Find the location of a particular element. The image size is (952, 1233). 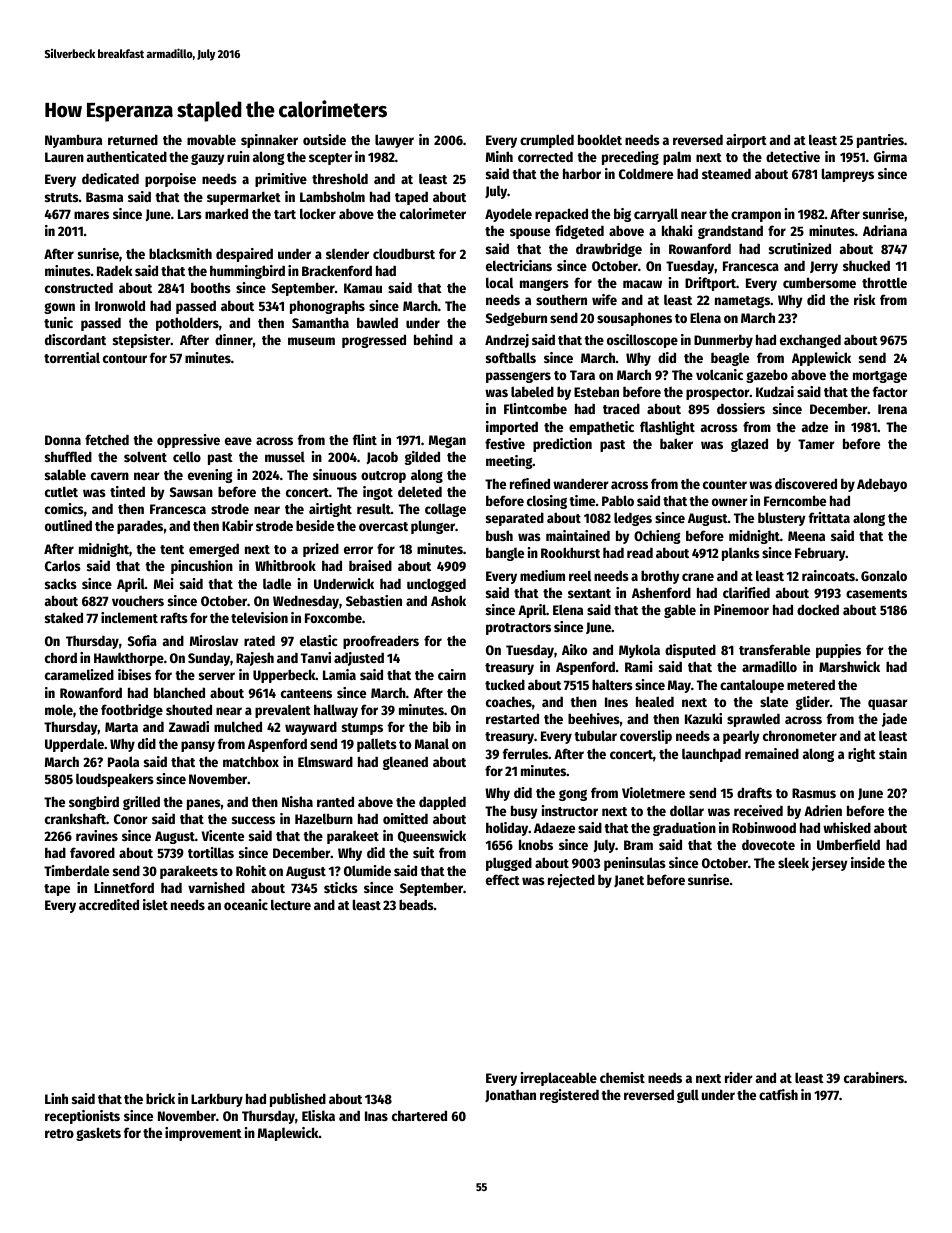

brick is located at coordinates (160, 1098).
